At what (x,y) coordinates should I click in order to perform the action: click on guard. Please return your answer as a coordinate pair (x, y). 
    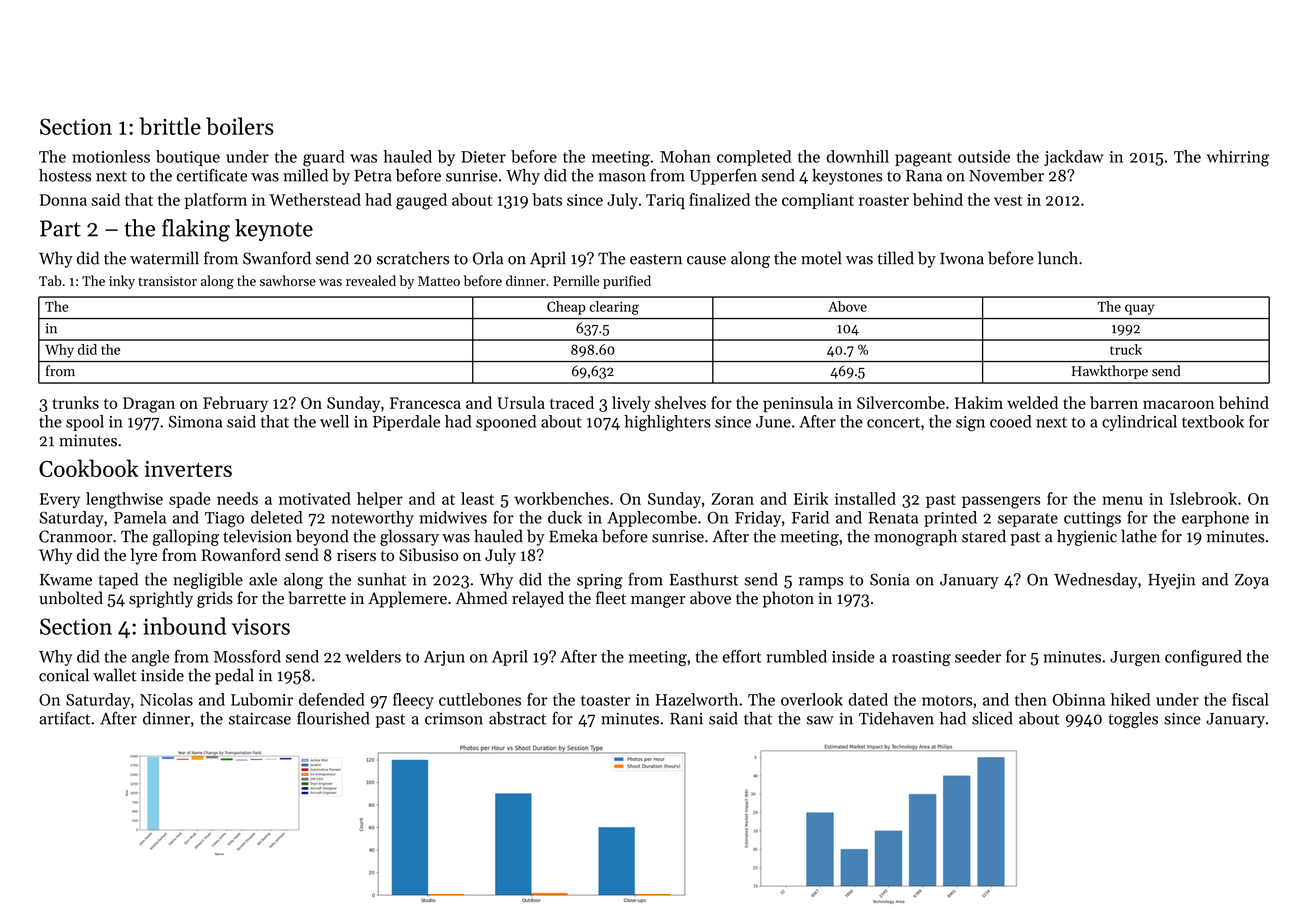
    Looking at the image, I should click on (324, 158).
